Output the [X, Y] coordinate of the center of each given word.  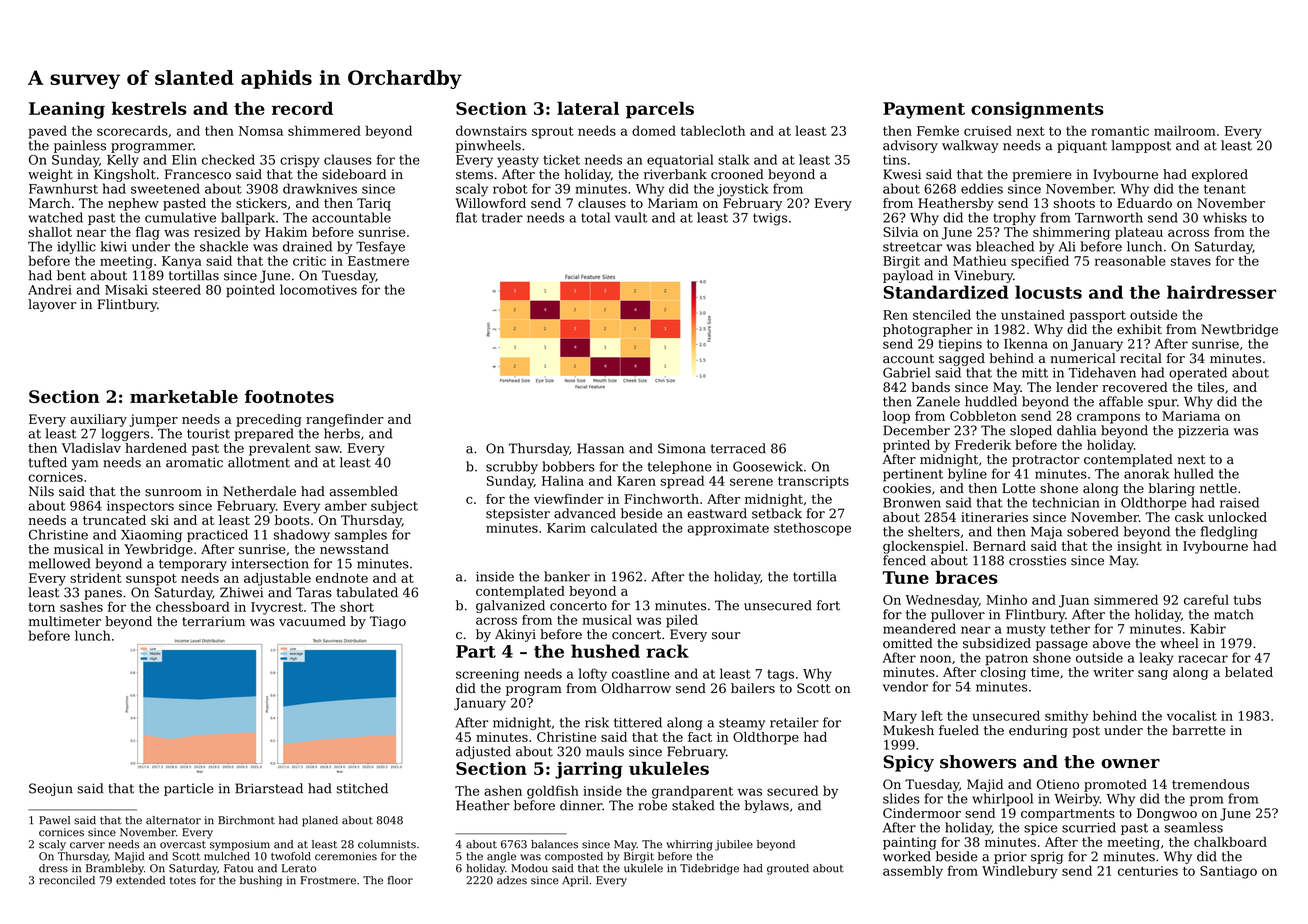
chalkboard [1230, 842]
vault [631, 217]
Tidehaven [1102, 372]
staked [693, 805]
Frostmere [328, 880]
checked [228, 159]
